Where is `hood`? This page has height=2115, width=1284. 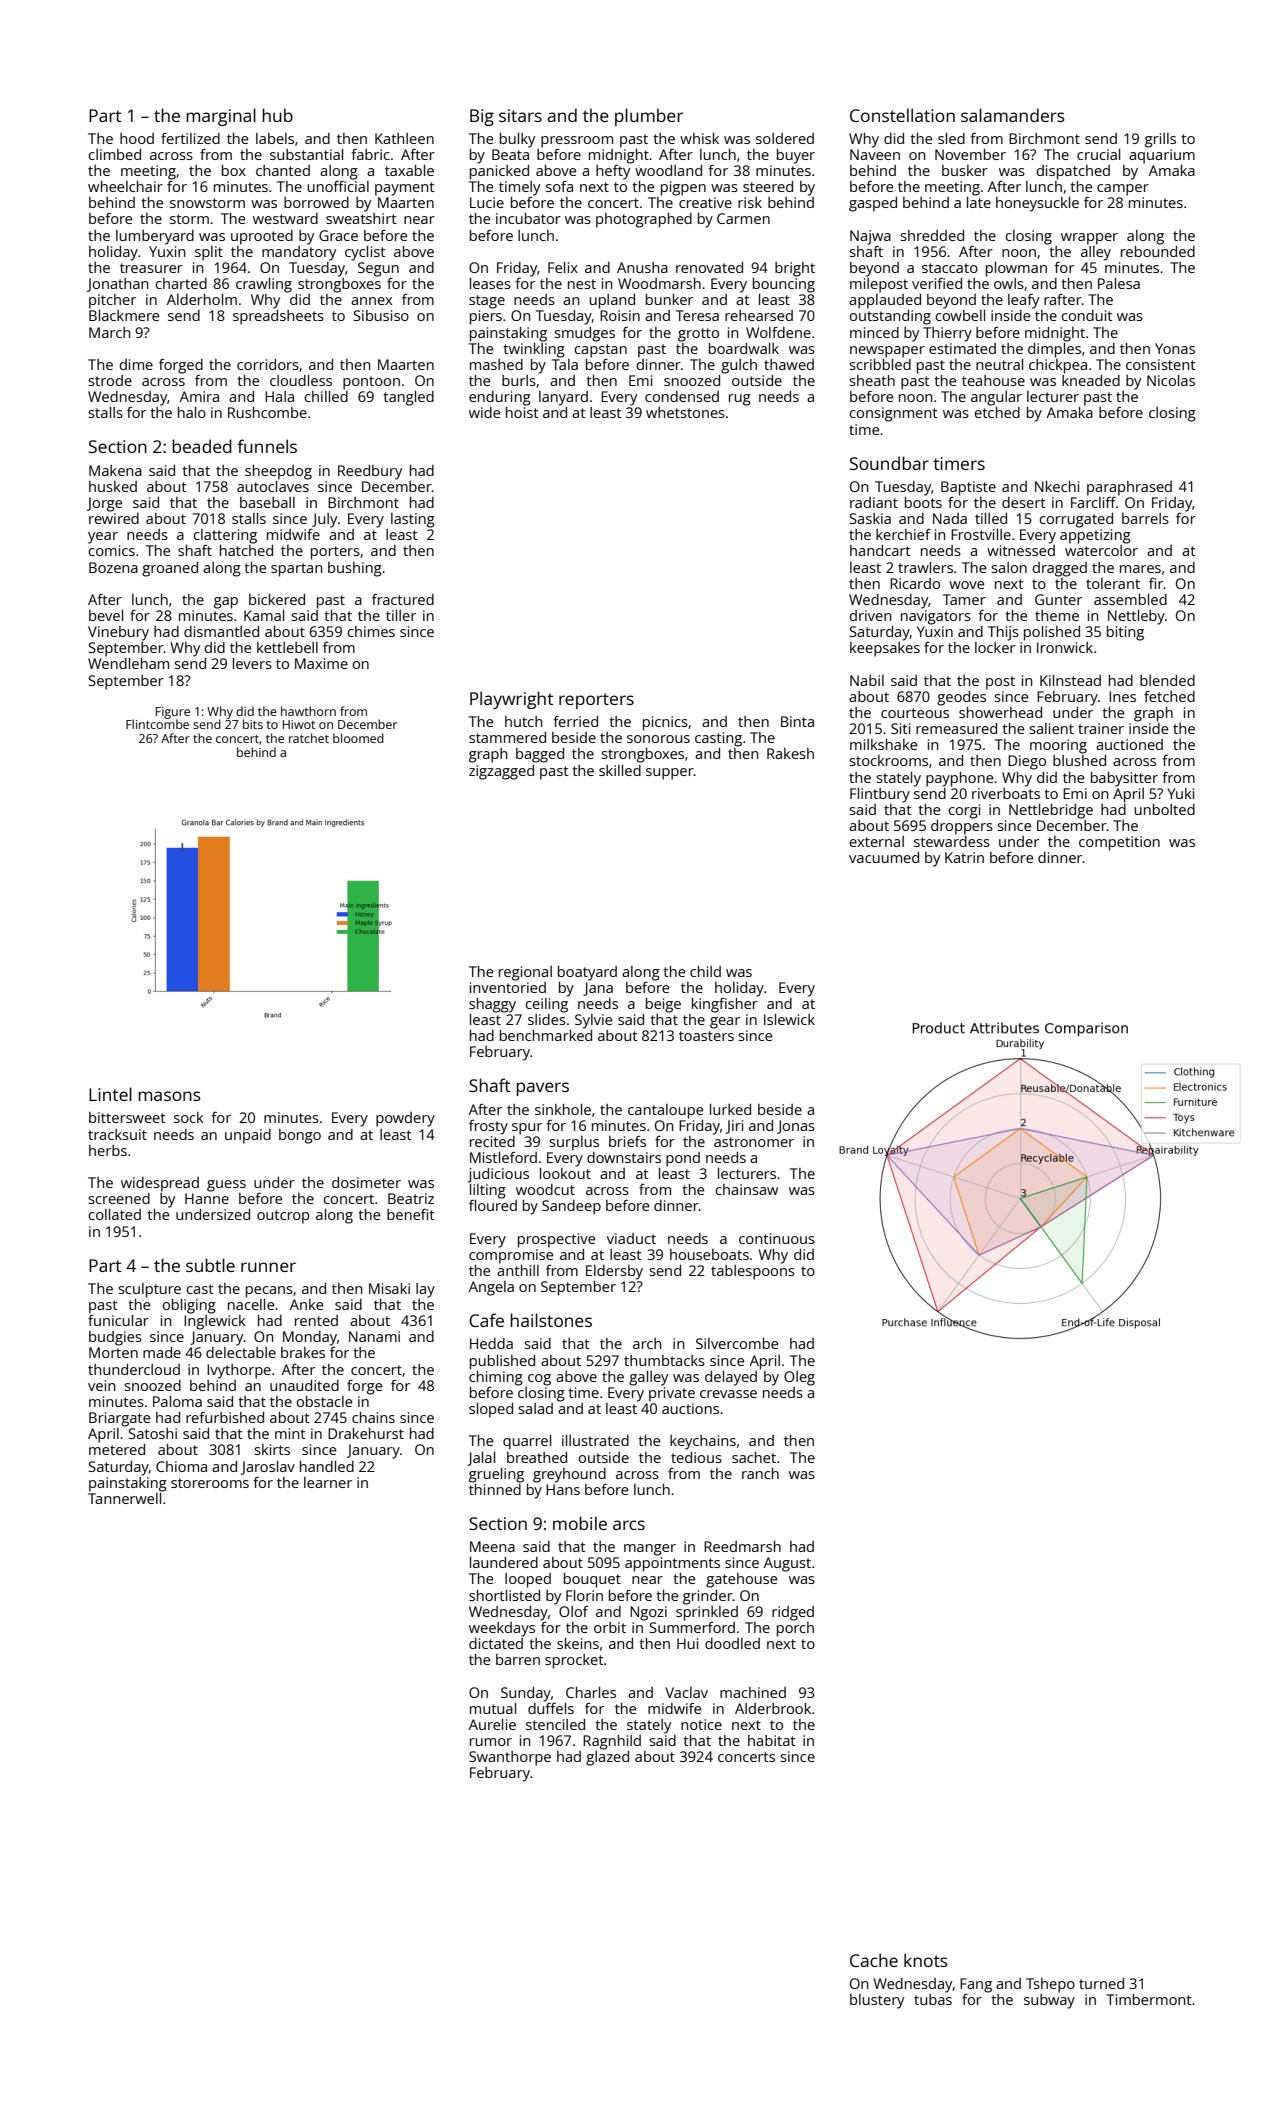
hood is located at coordinates (137, 138).
